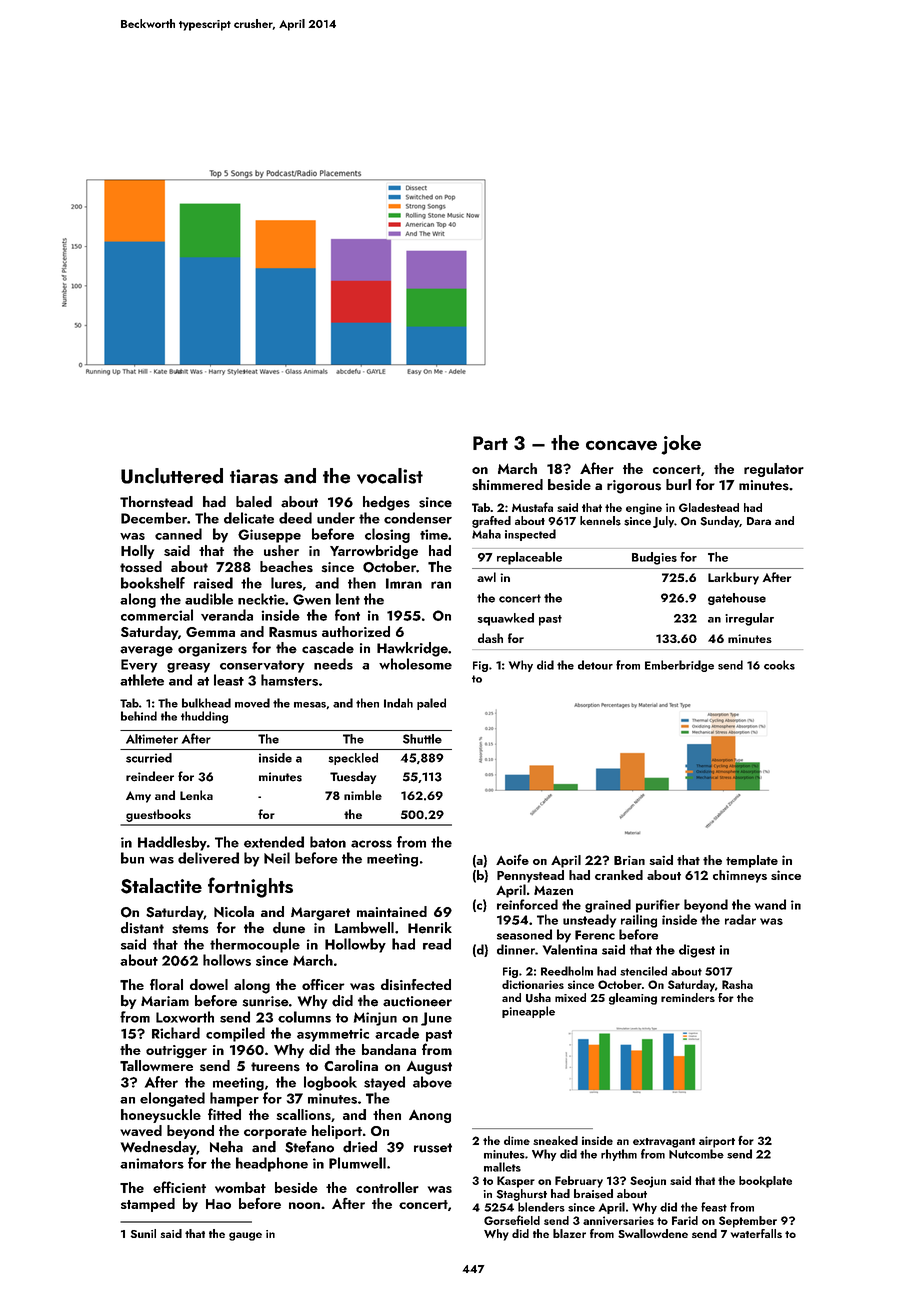  What do you see at coordinates (249, 518) in the document?
I see `delicate` at bounding box center [249, 518].
